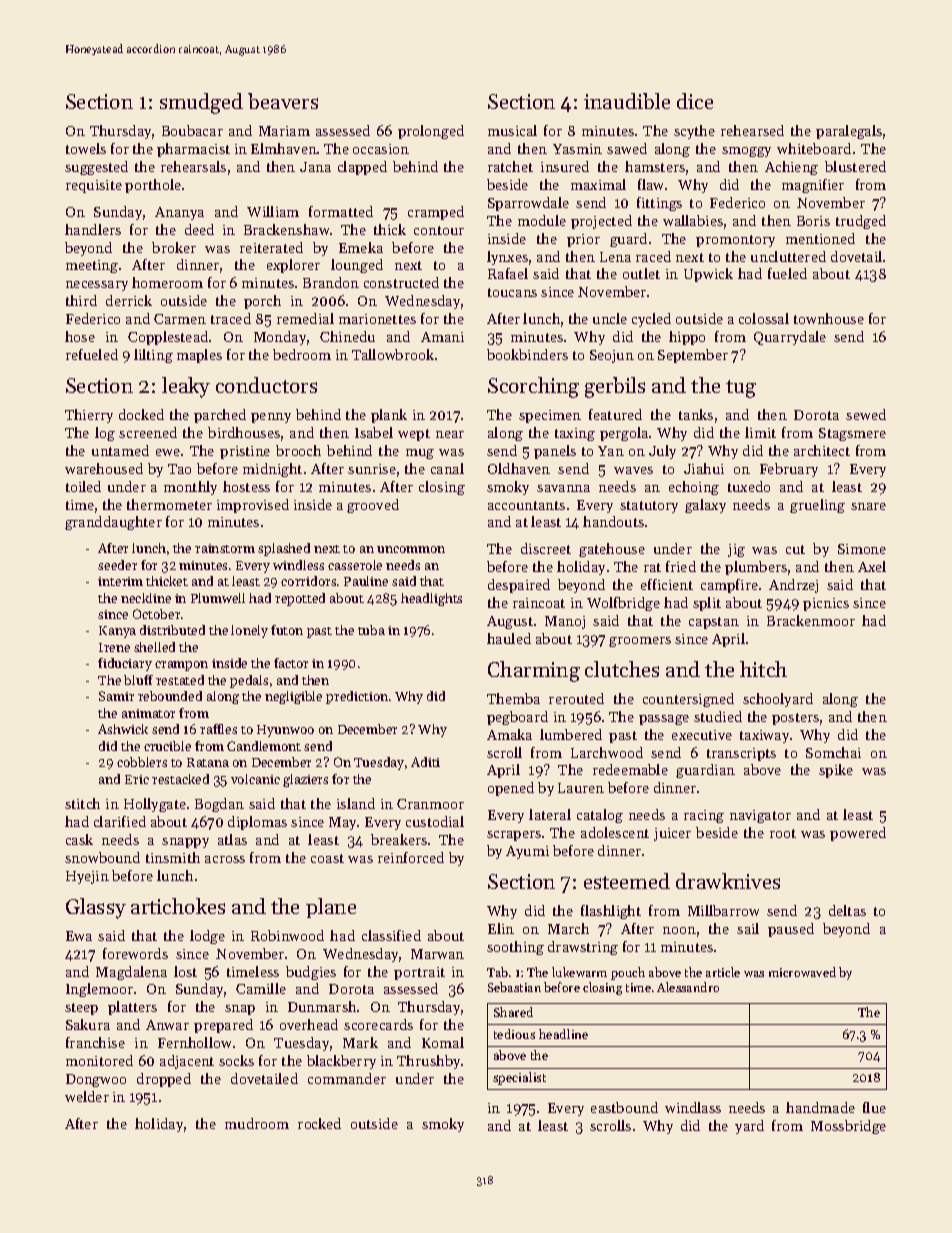 The width and height of the document is (952, 1233). What do you see at coordinates (283, 101) in the document?
I see `beavers` at bounding box center [283, 101].
